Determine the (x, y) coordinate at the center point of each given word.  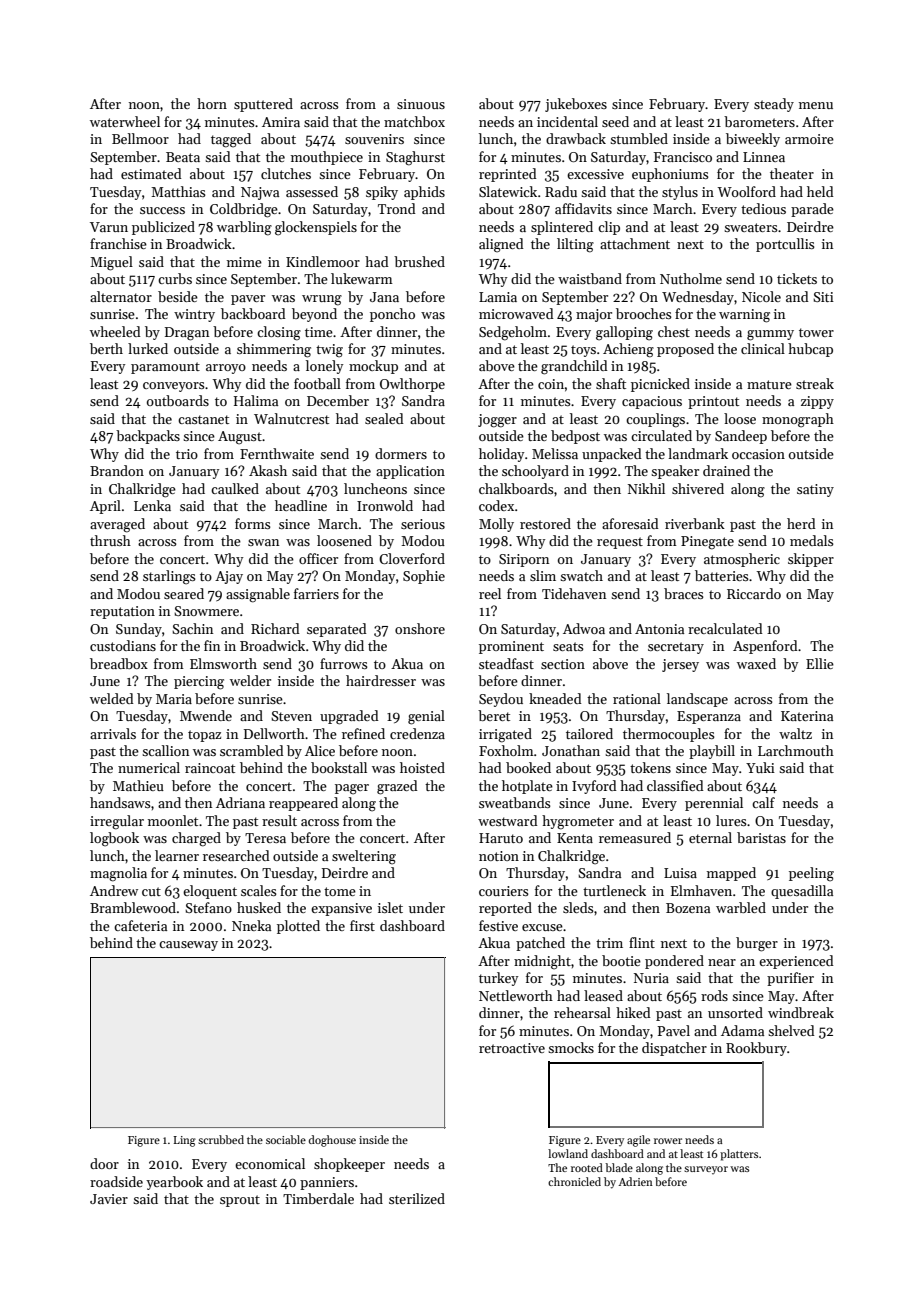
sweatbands (515, 802)
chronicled (574, 1181)
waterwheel (125, 121)
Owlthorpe (412, 385)
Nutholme (691, 278)
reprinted (508, 175)
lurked (148, 348)
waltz (795, 733)
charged (196, 839)
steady (774, 105)
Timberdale (318, 1198)
